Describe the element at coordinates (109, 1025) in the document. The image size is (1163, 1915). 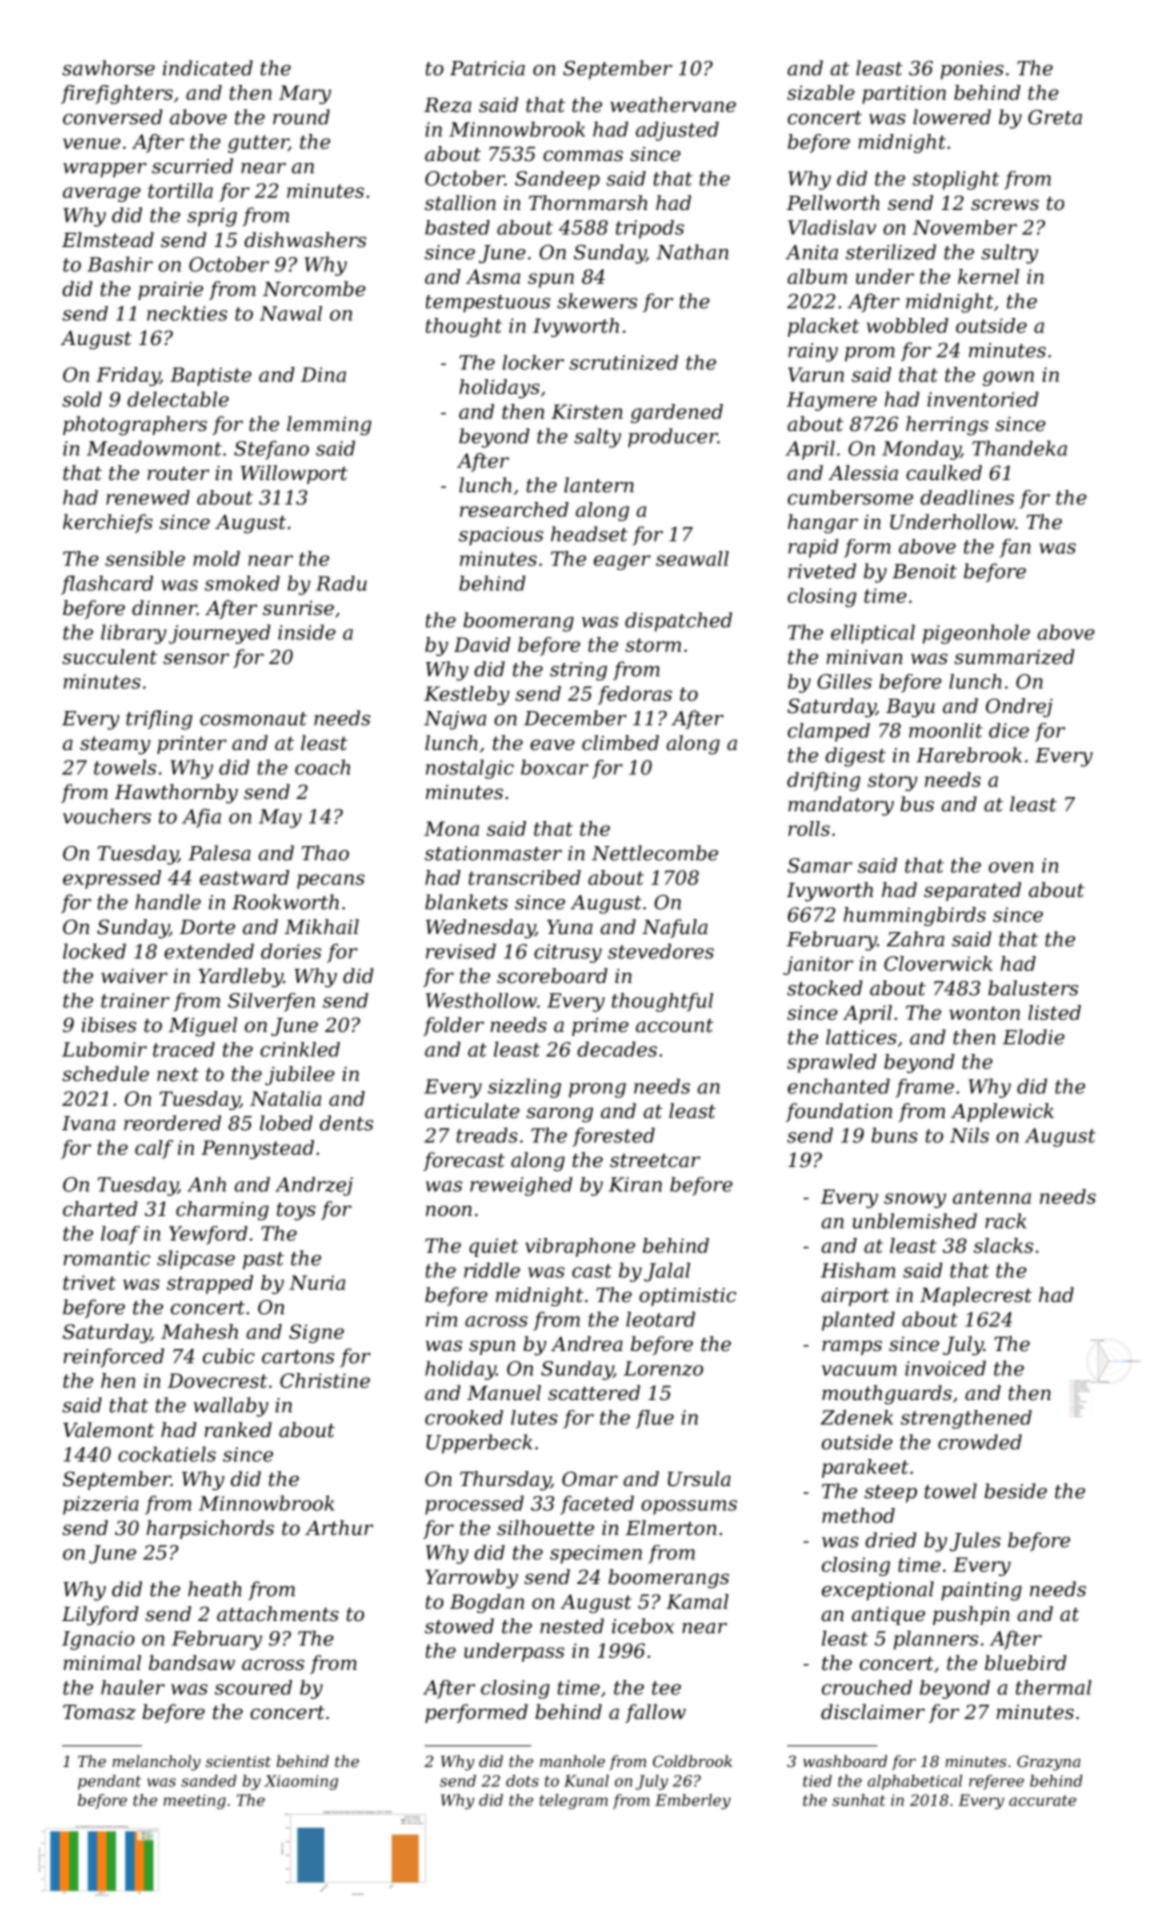
I see `ibises` at that location.
